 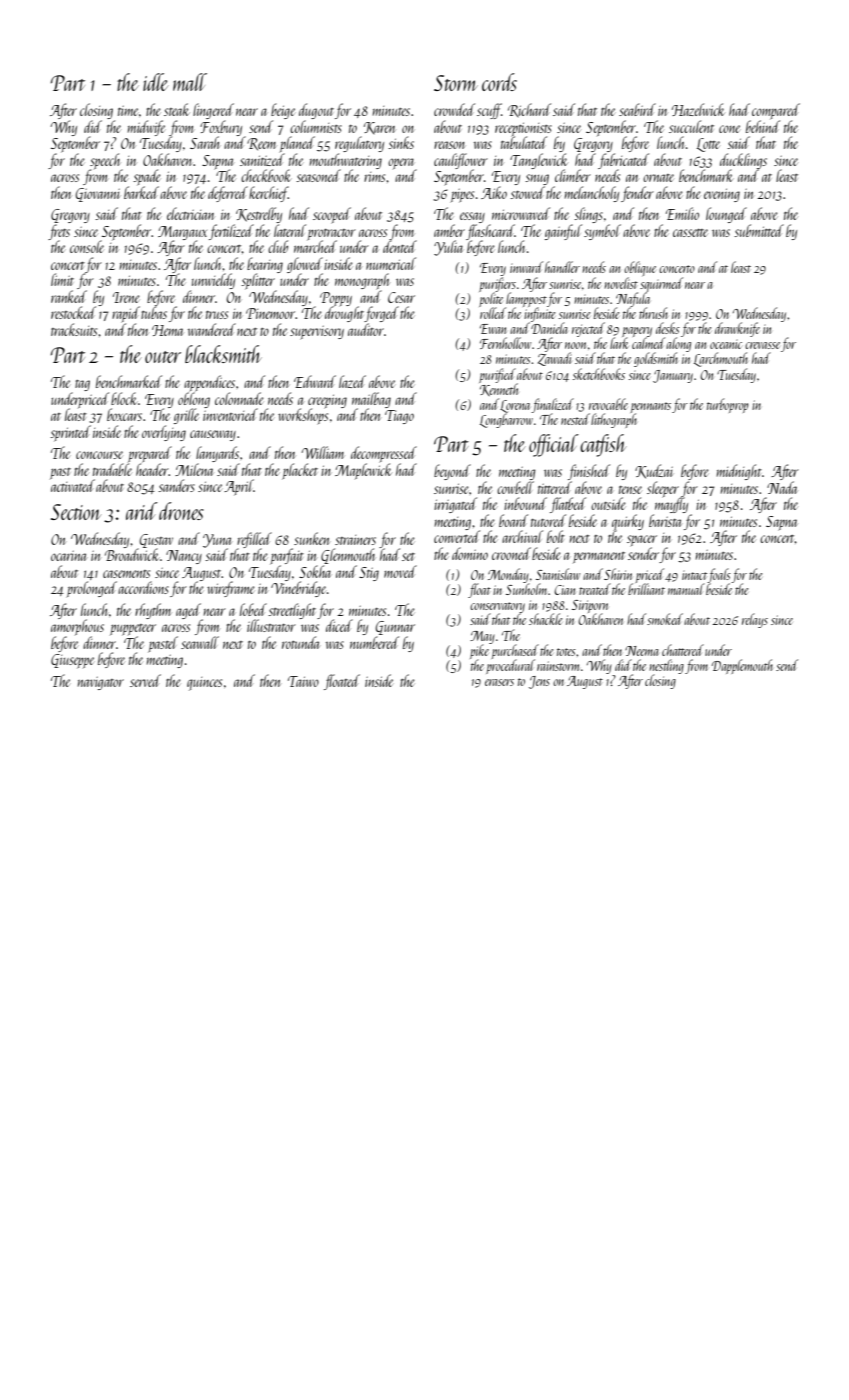 I want to click on barista, so click(x=665, y=520).
